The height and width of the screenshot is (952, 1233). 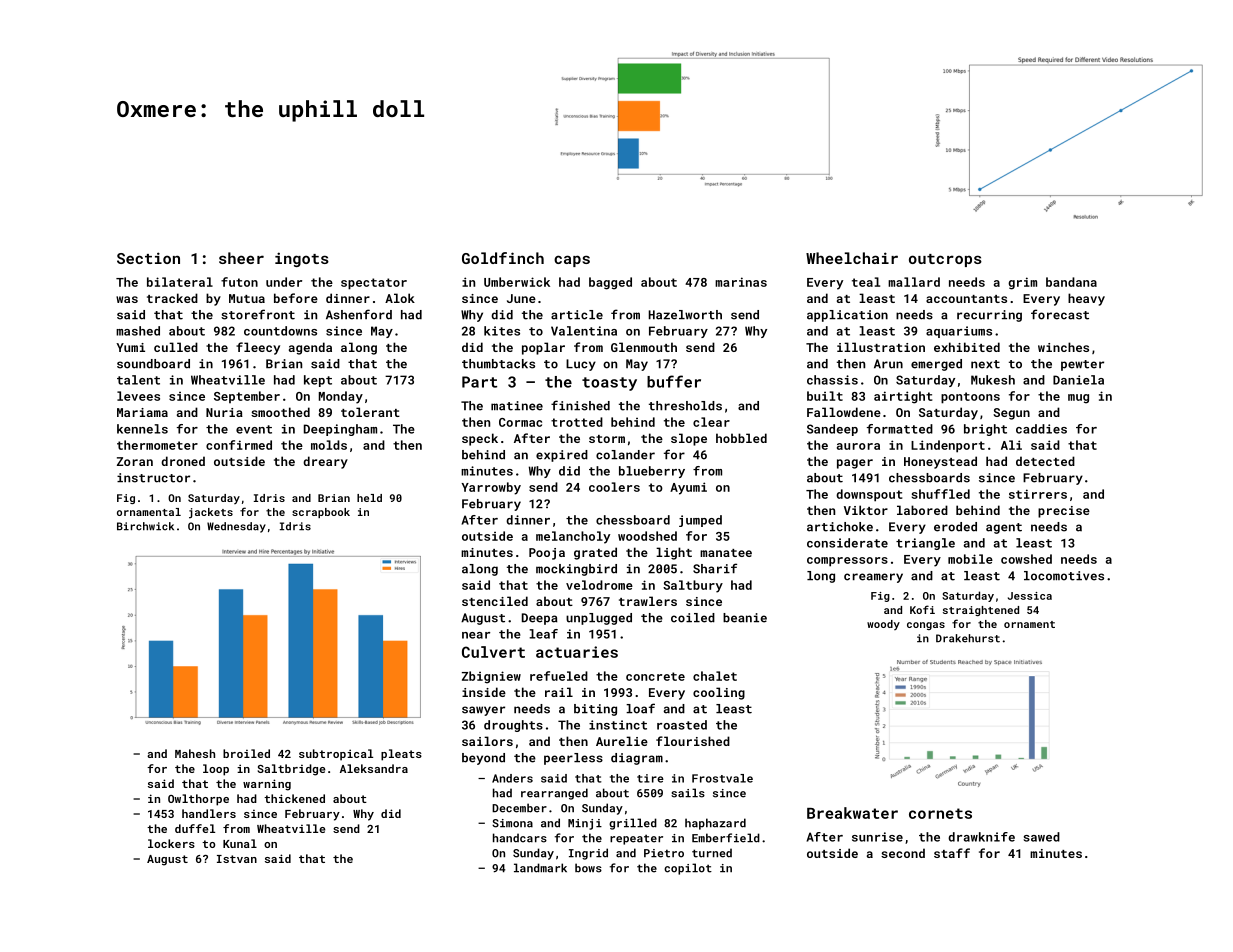 What do you see at coordinates (599, 585) in the screenshot?
I see `velodrome` at bounding box center [599, 585].
